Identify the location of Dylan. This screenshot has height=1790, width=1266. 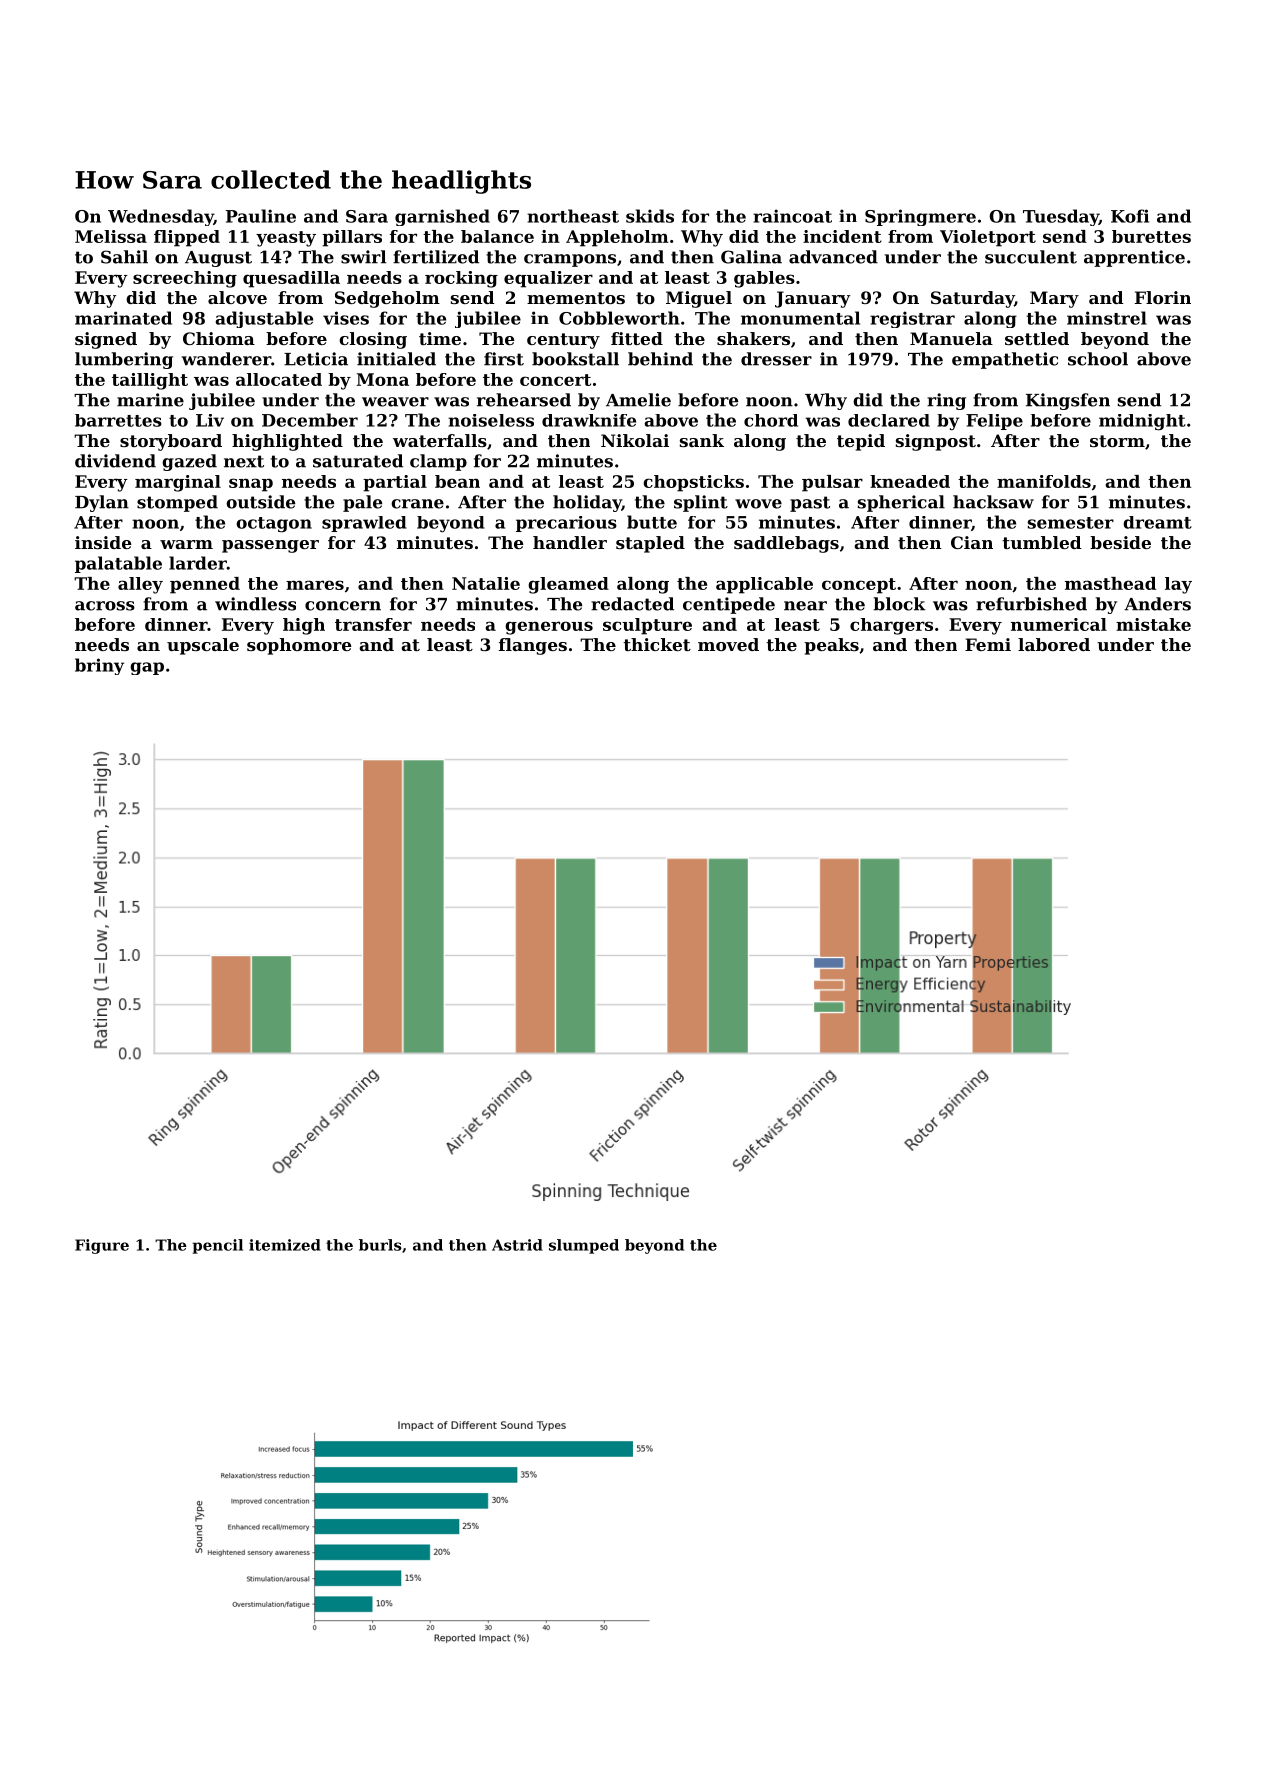
(102, 503).
